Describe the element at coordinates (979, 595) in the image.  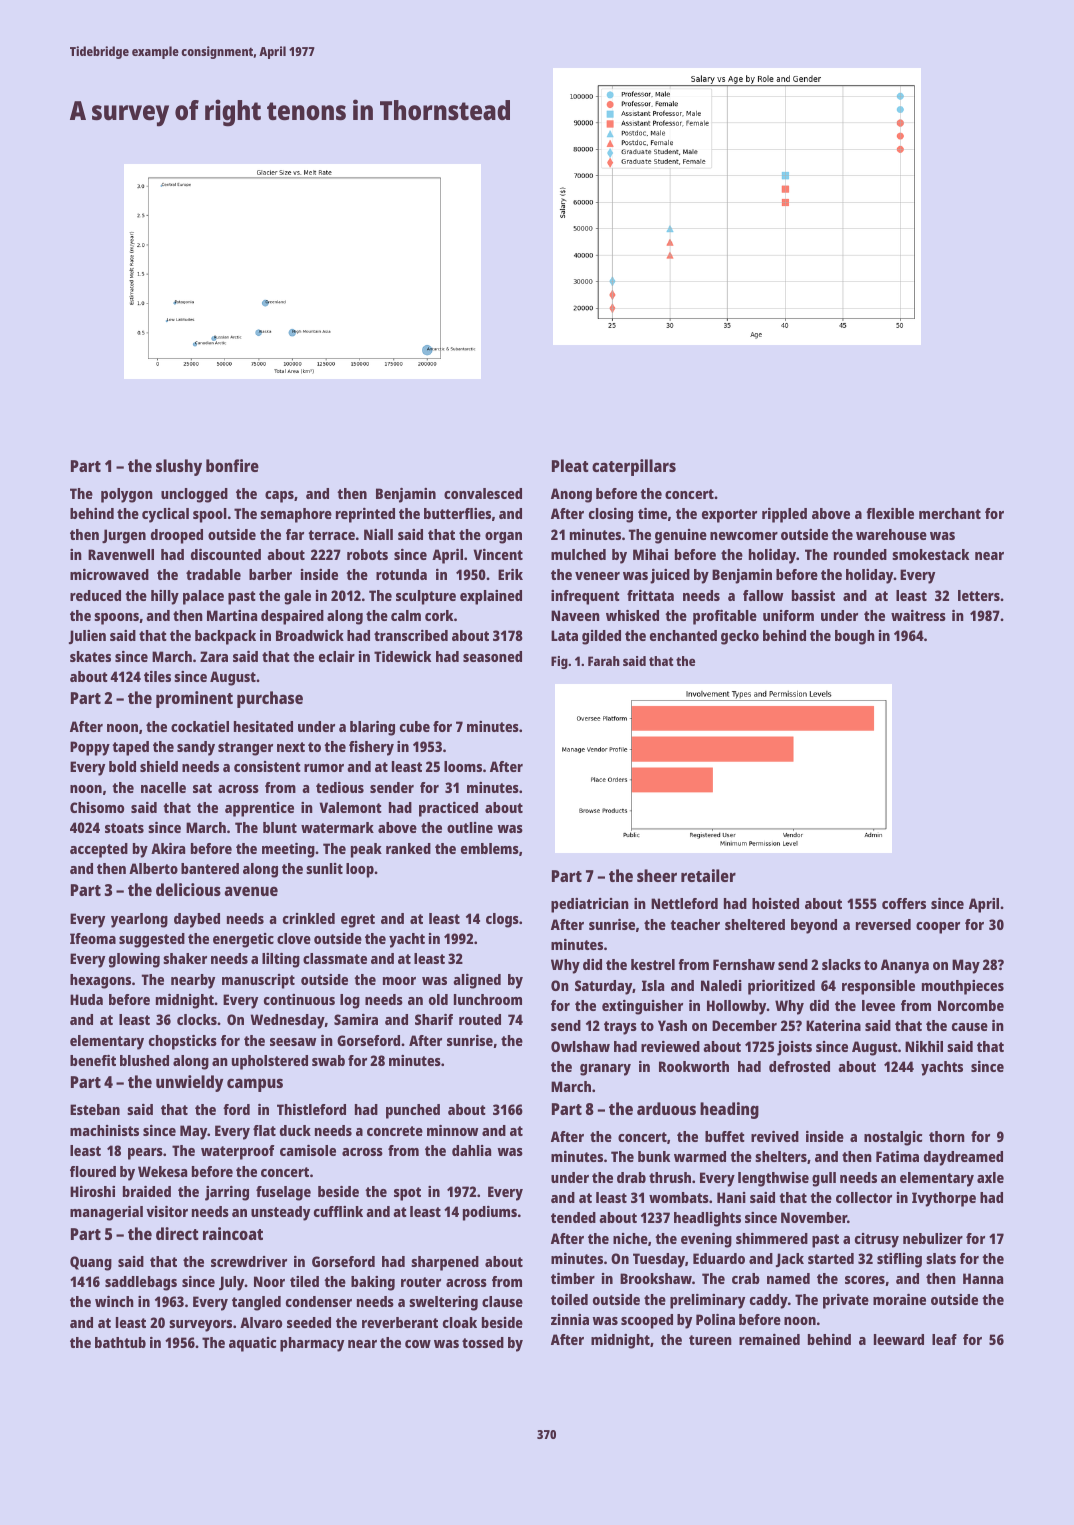
I see `letters` at that location.
